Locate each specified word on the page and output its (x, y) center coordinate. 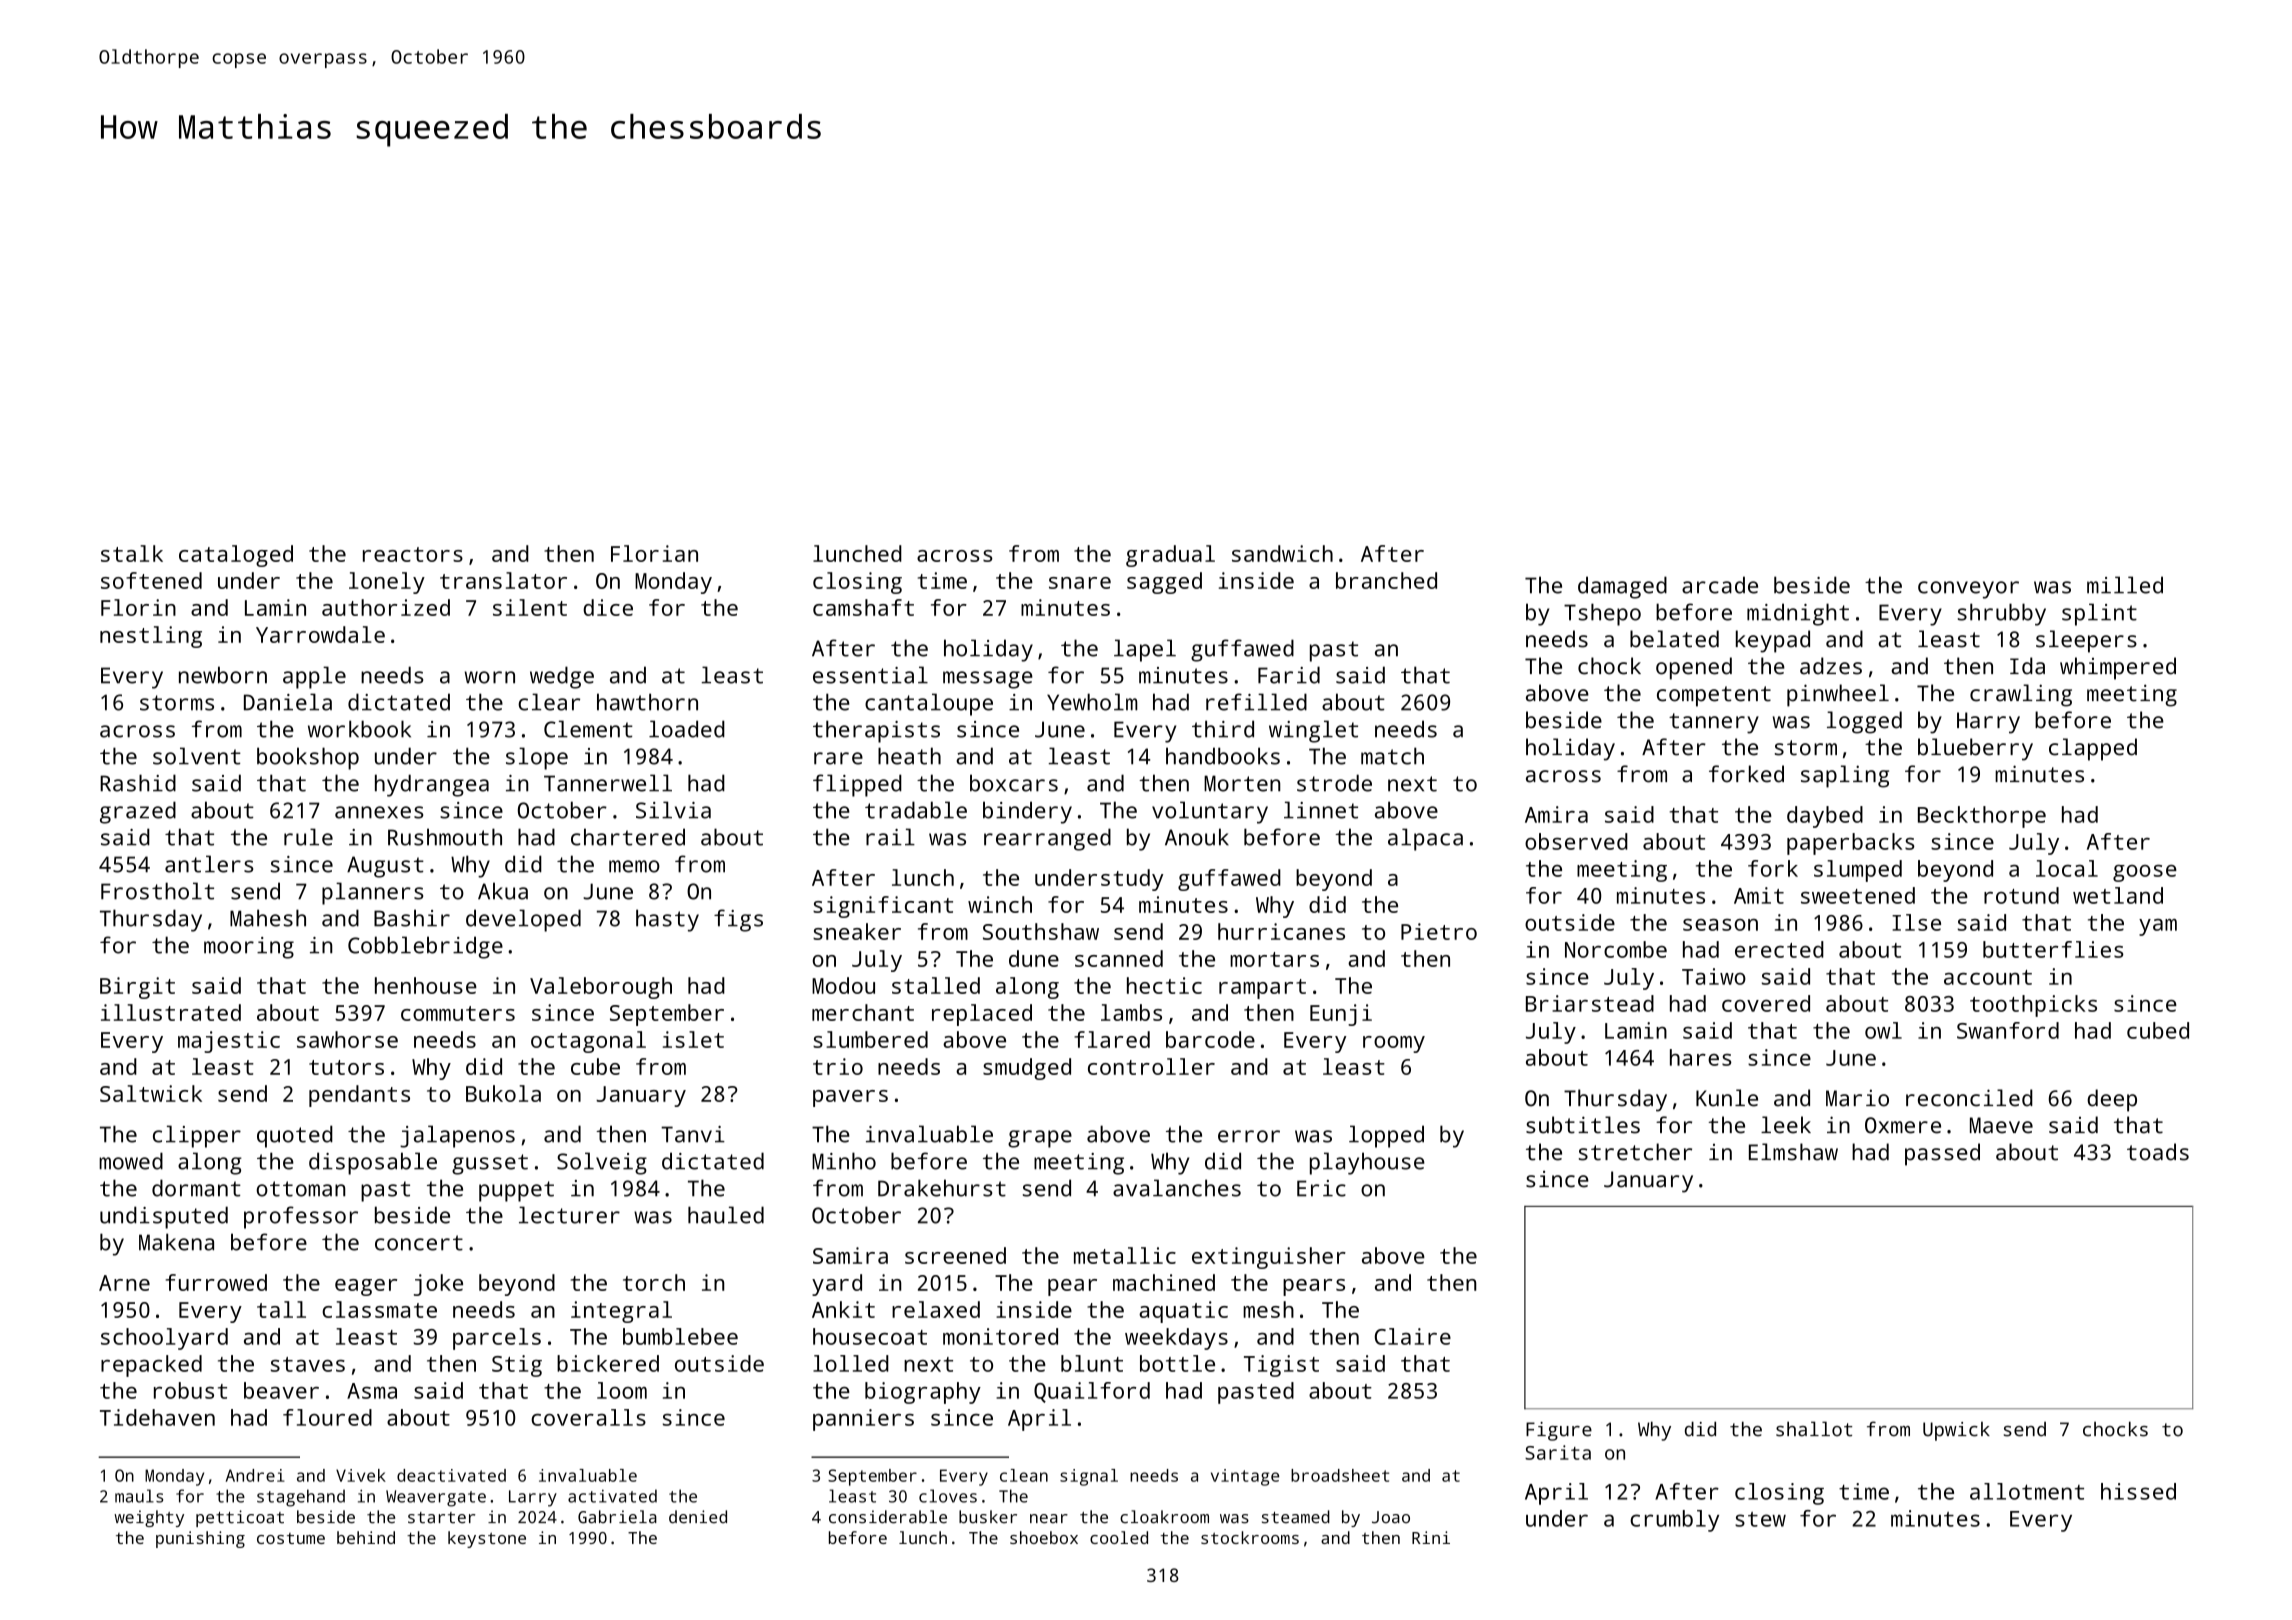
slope (537, 758)
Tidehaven (157, 1417)
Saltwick (151, 1093)
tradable (916, 810)
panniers (863, 1420)
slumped (1858, 871)
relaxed (936, 1309)
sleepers (2086, 641)
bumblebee (680, 1336)
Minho (844, 1161)
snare (1080, 583)
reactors (413, 554)
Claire (1413, 1336)
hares (1701, 1057)
